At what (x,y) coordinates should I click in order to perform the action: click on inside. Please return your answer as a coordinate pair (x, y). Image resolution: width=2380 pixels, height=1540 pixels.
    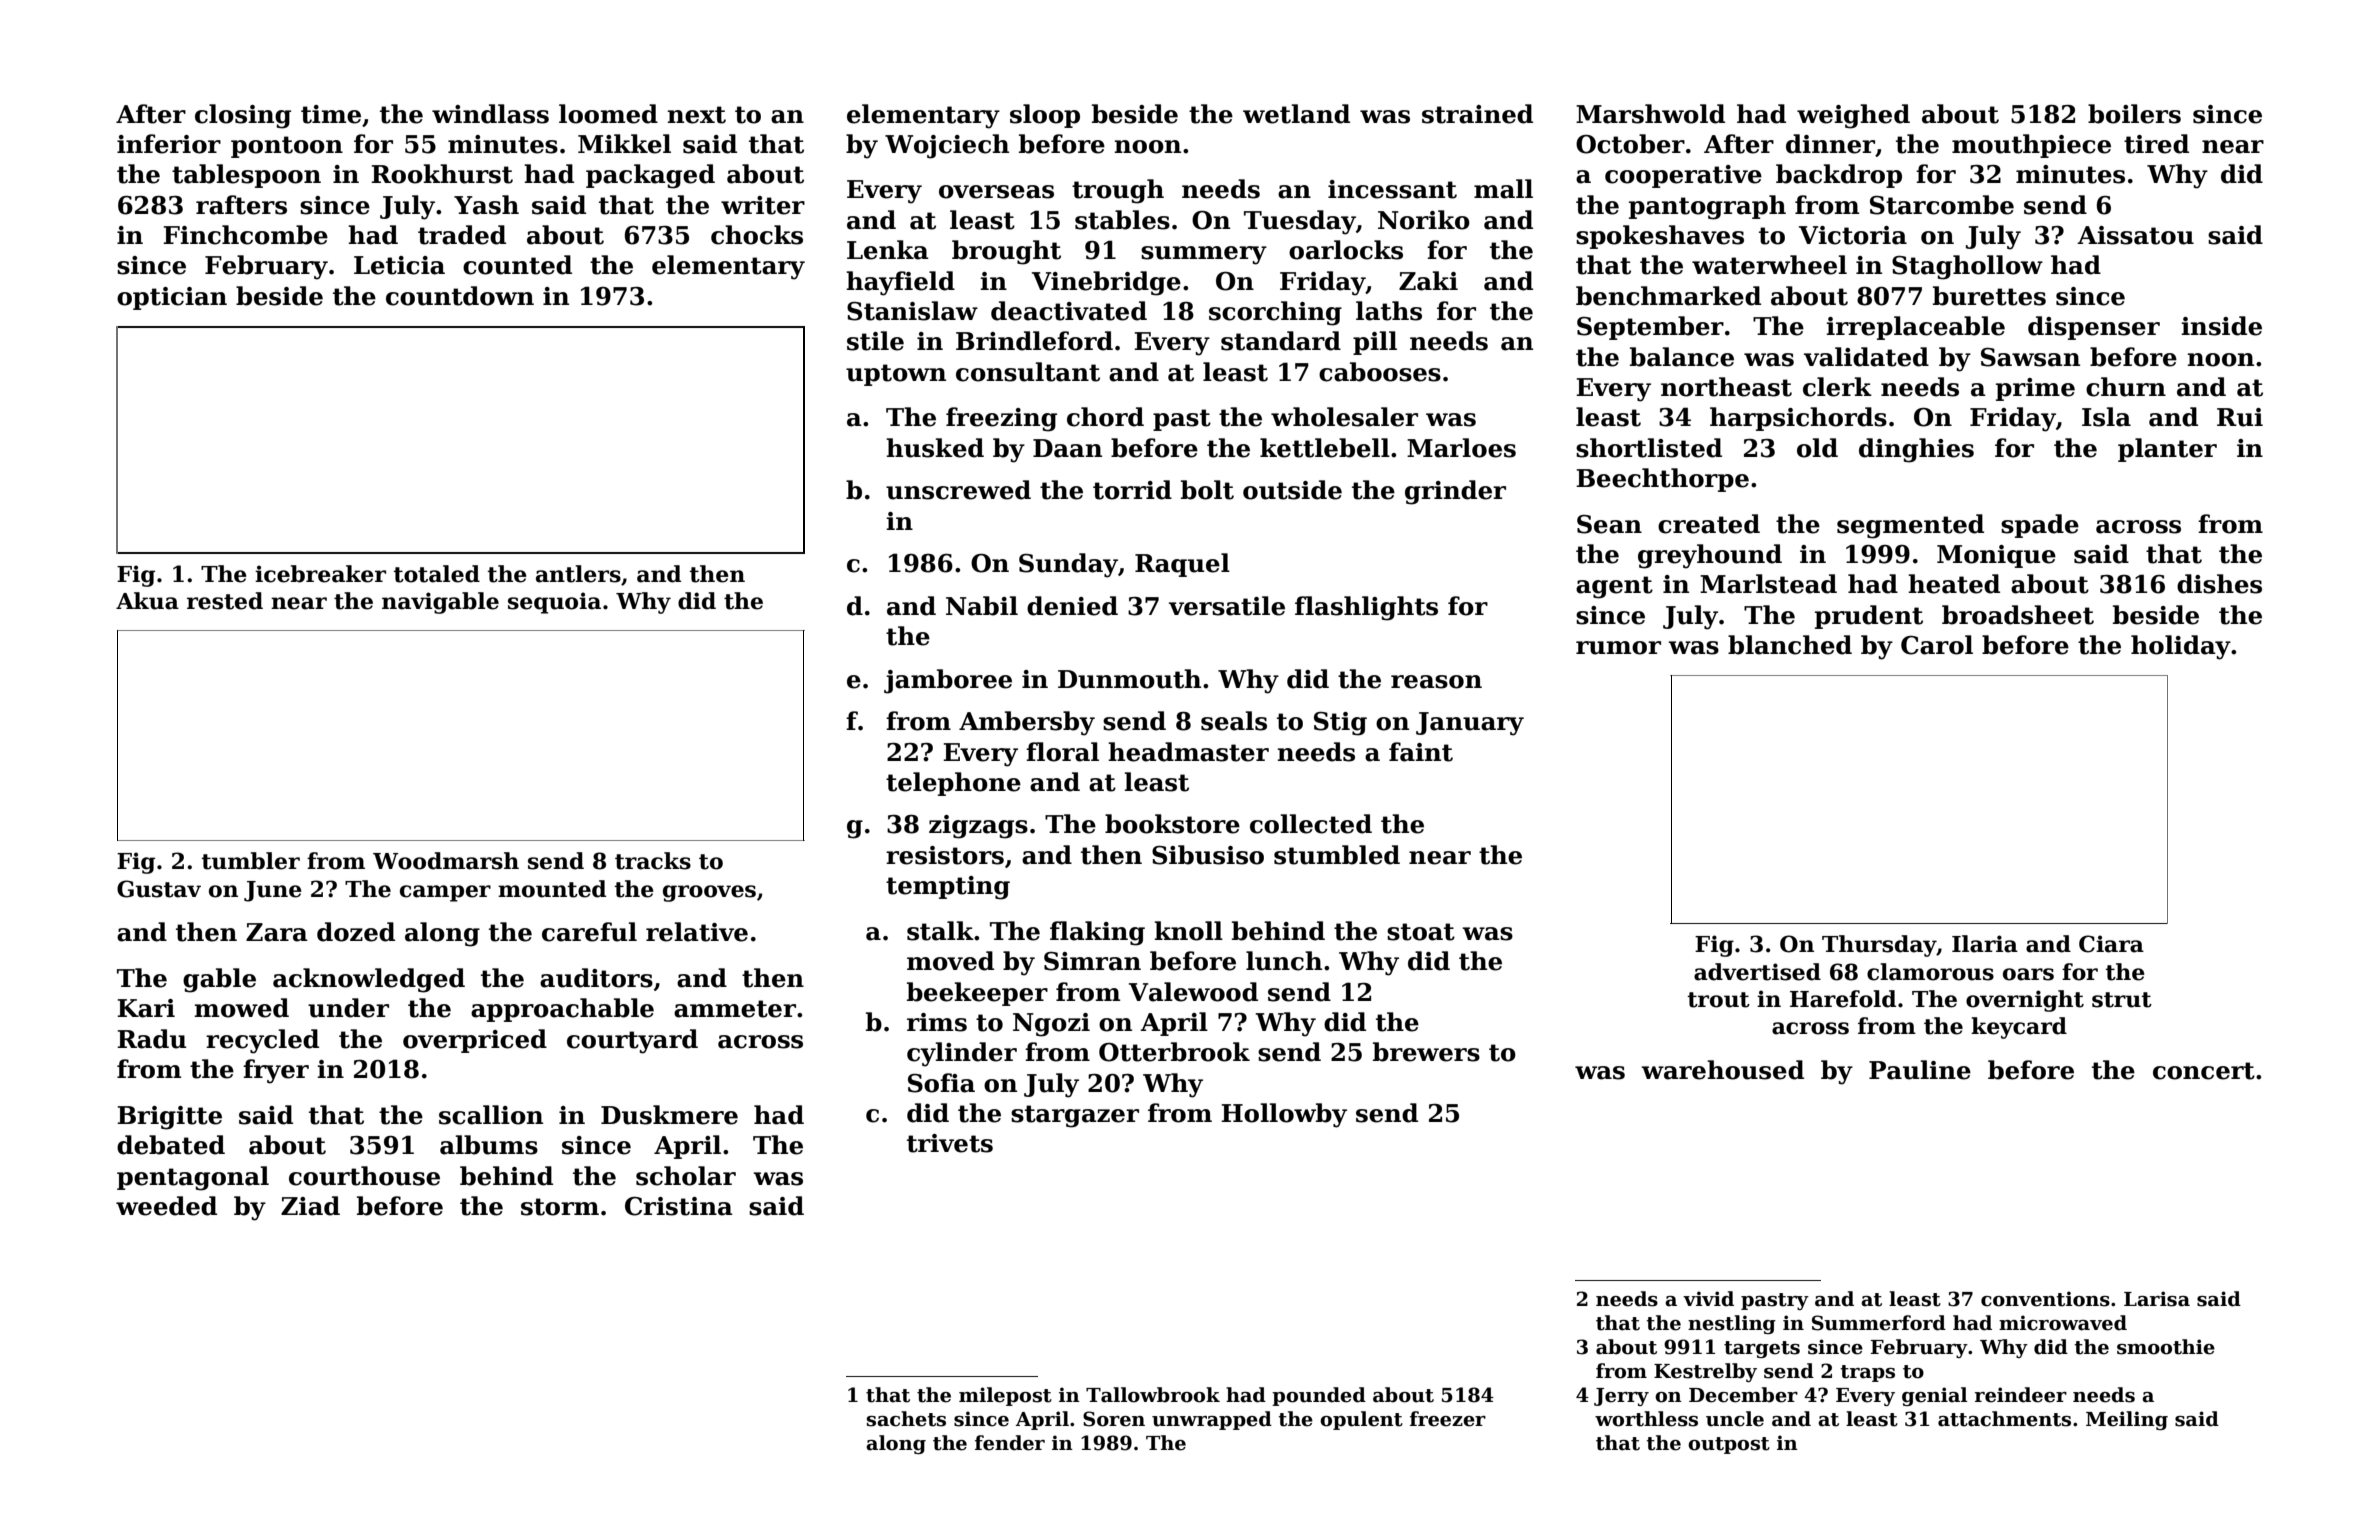
    Looking at the image, I should click on (2221, 326).
